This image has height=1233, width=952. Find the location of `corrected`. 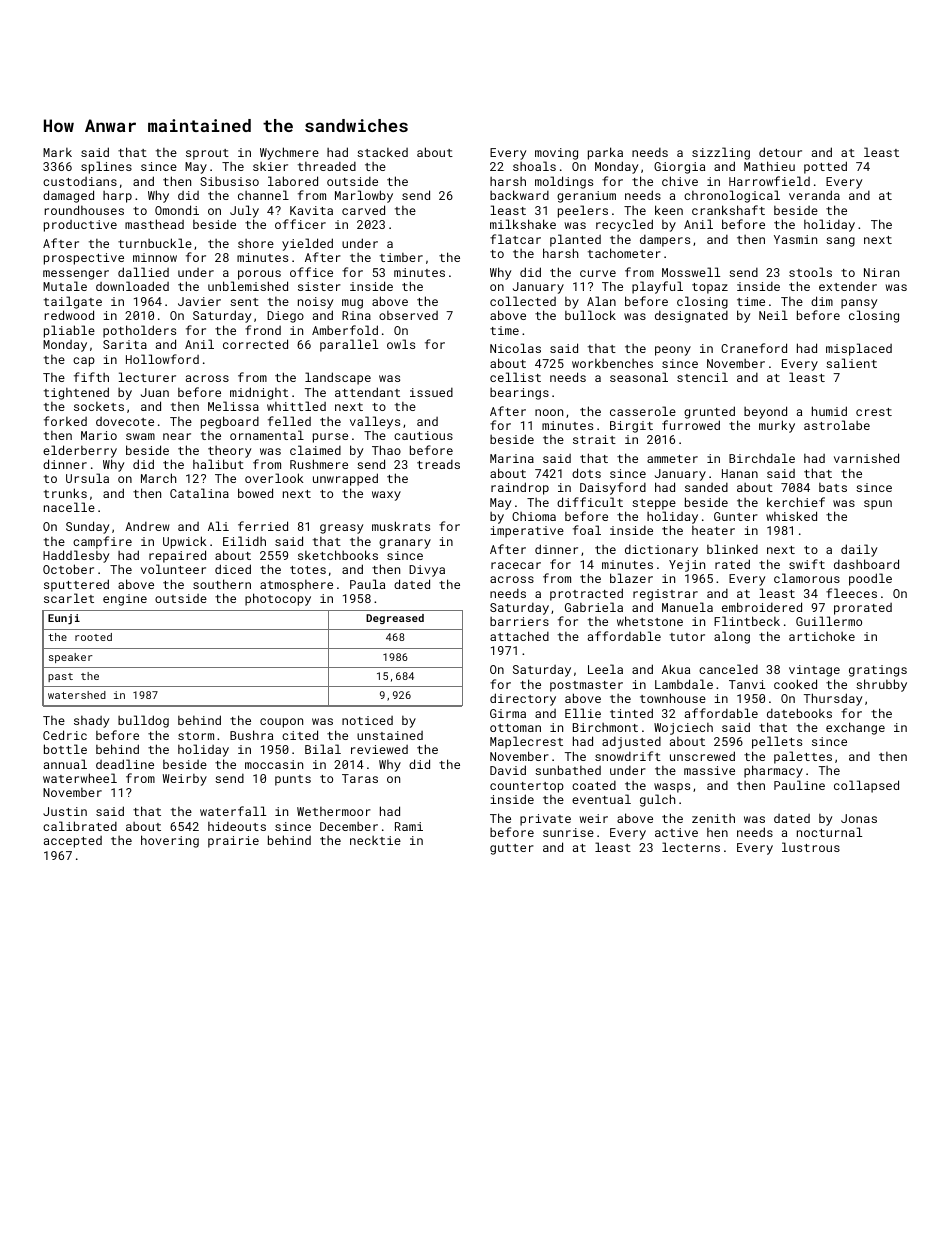

corrected is located at coordinates (255, 344).
